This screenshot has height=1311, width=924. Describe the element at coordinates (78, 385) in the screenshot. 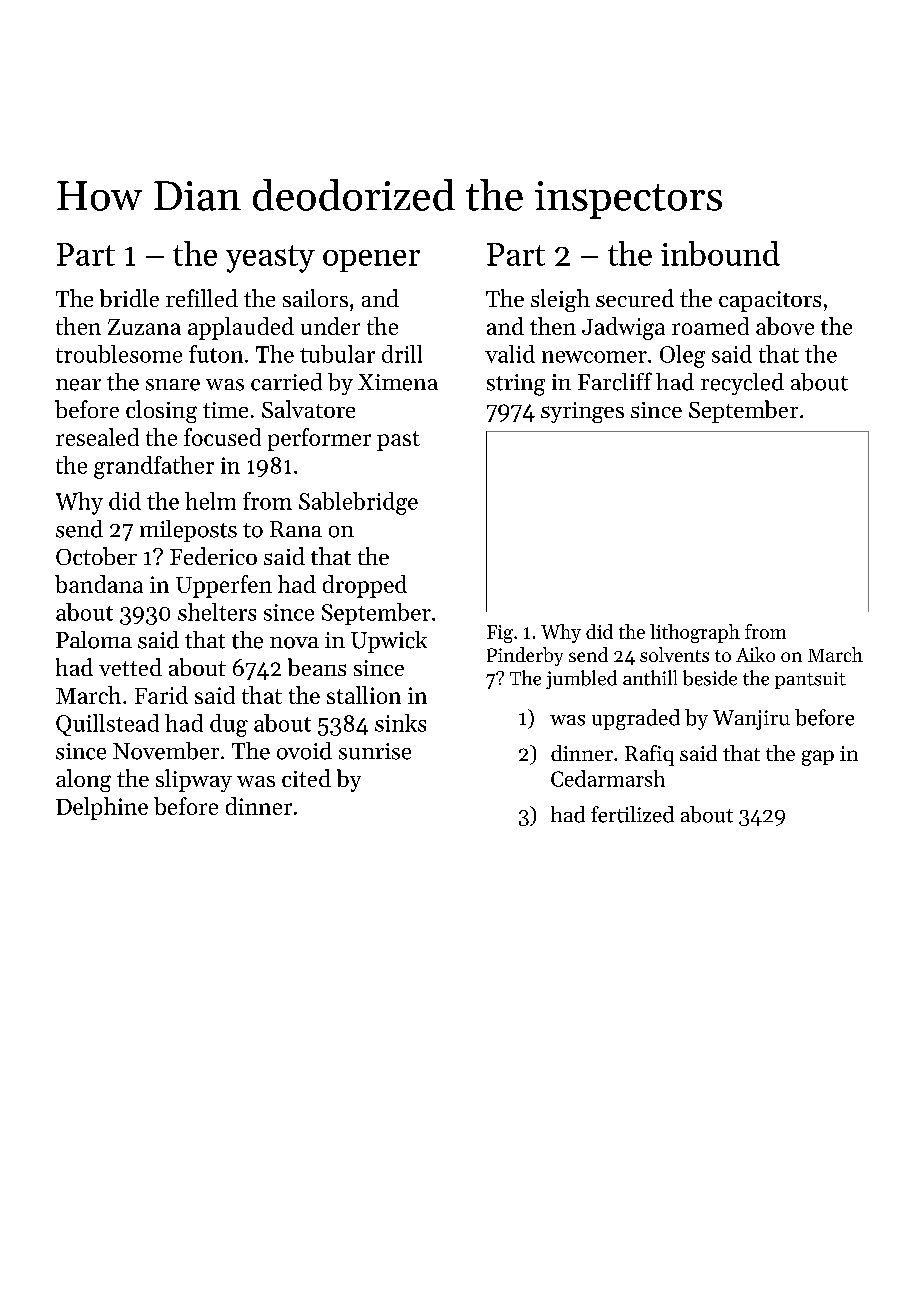

I see `near` at that location.
